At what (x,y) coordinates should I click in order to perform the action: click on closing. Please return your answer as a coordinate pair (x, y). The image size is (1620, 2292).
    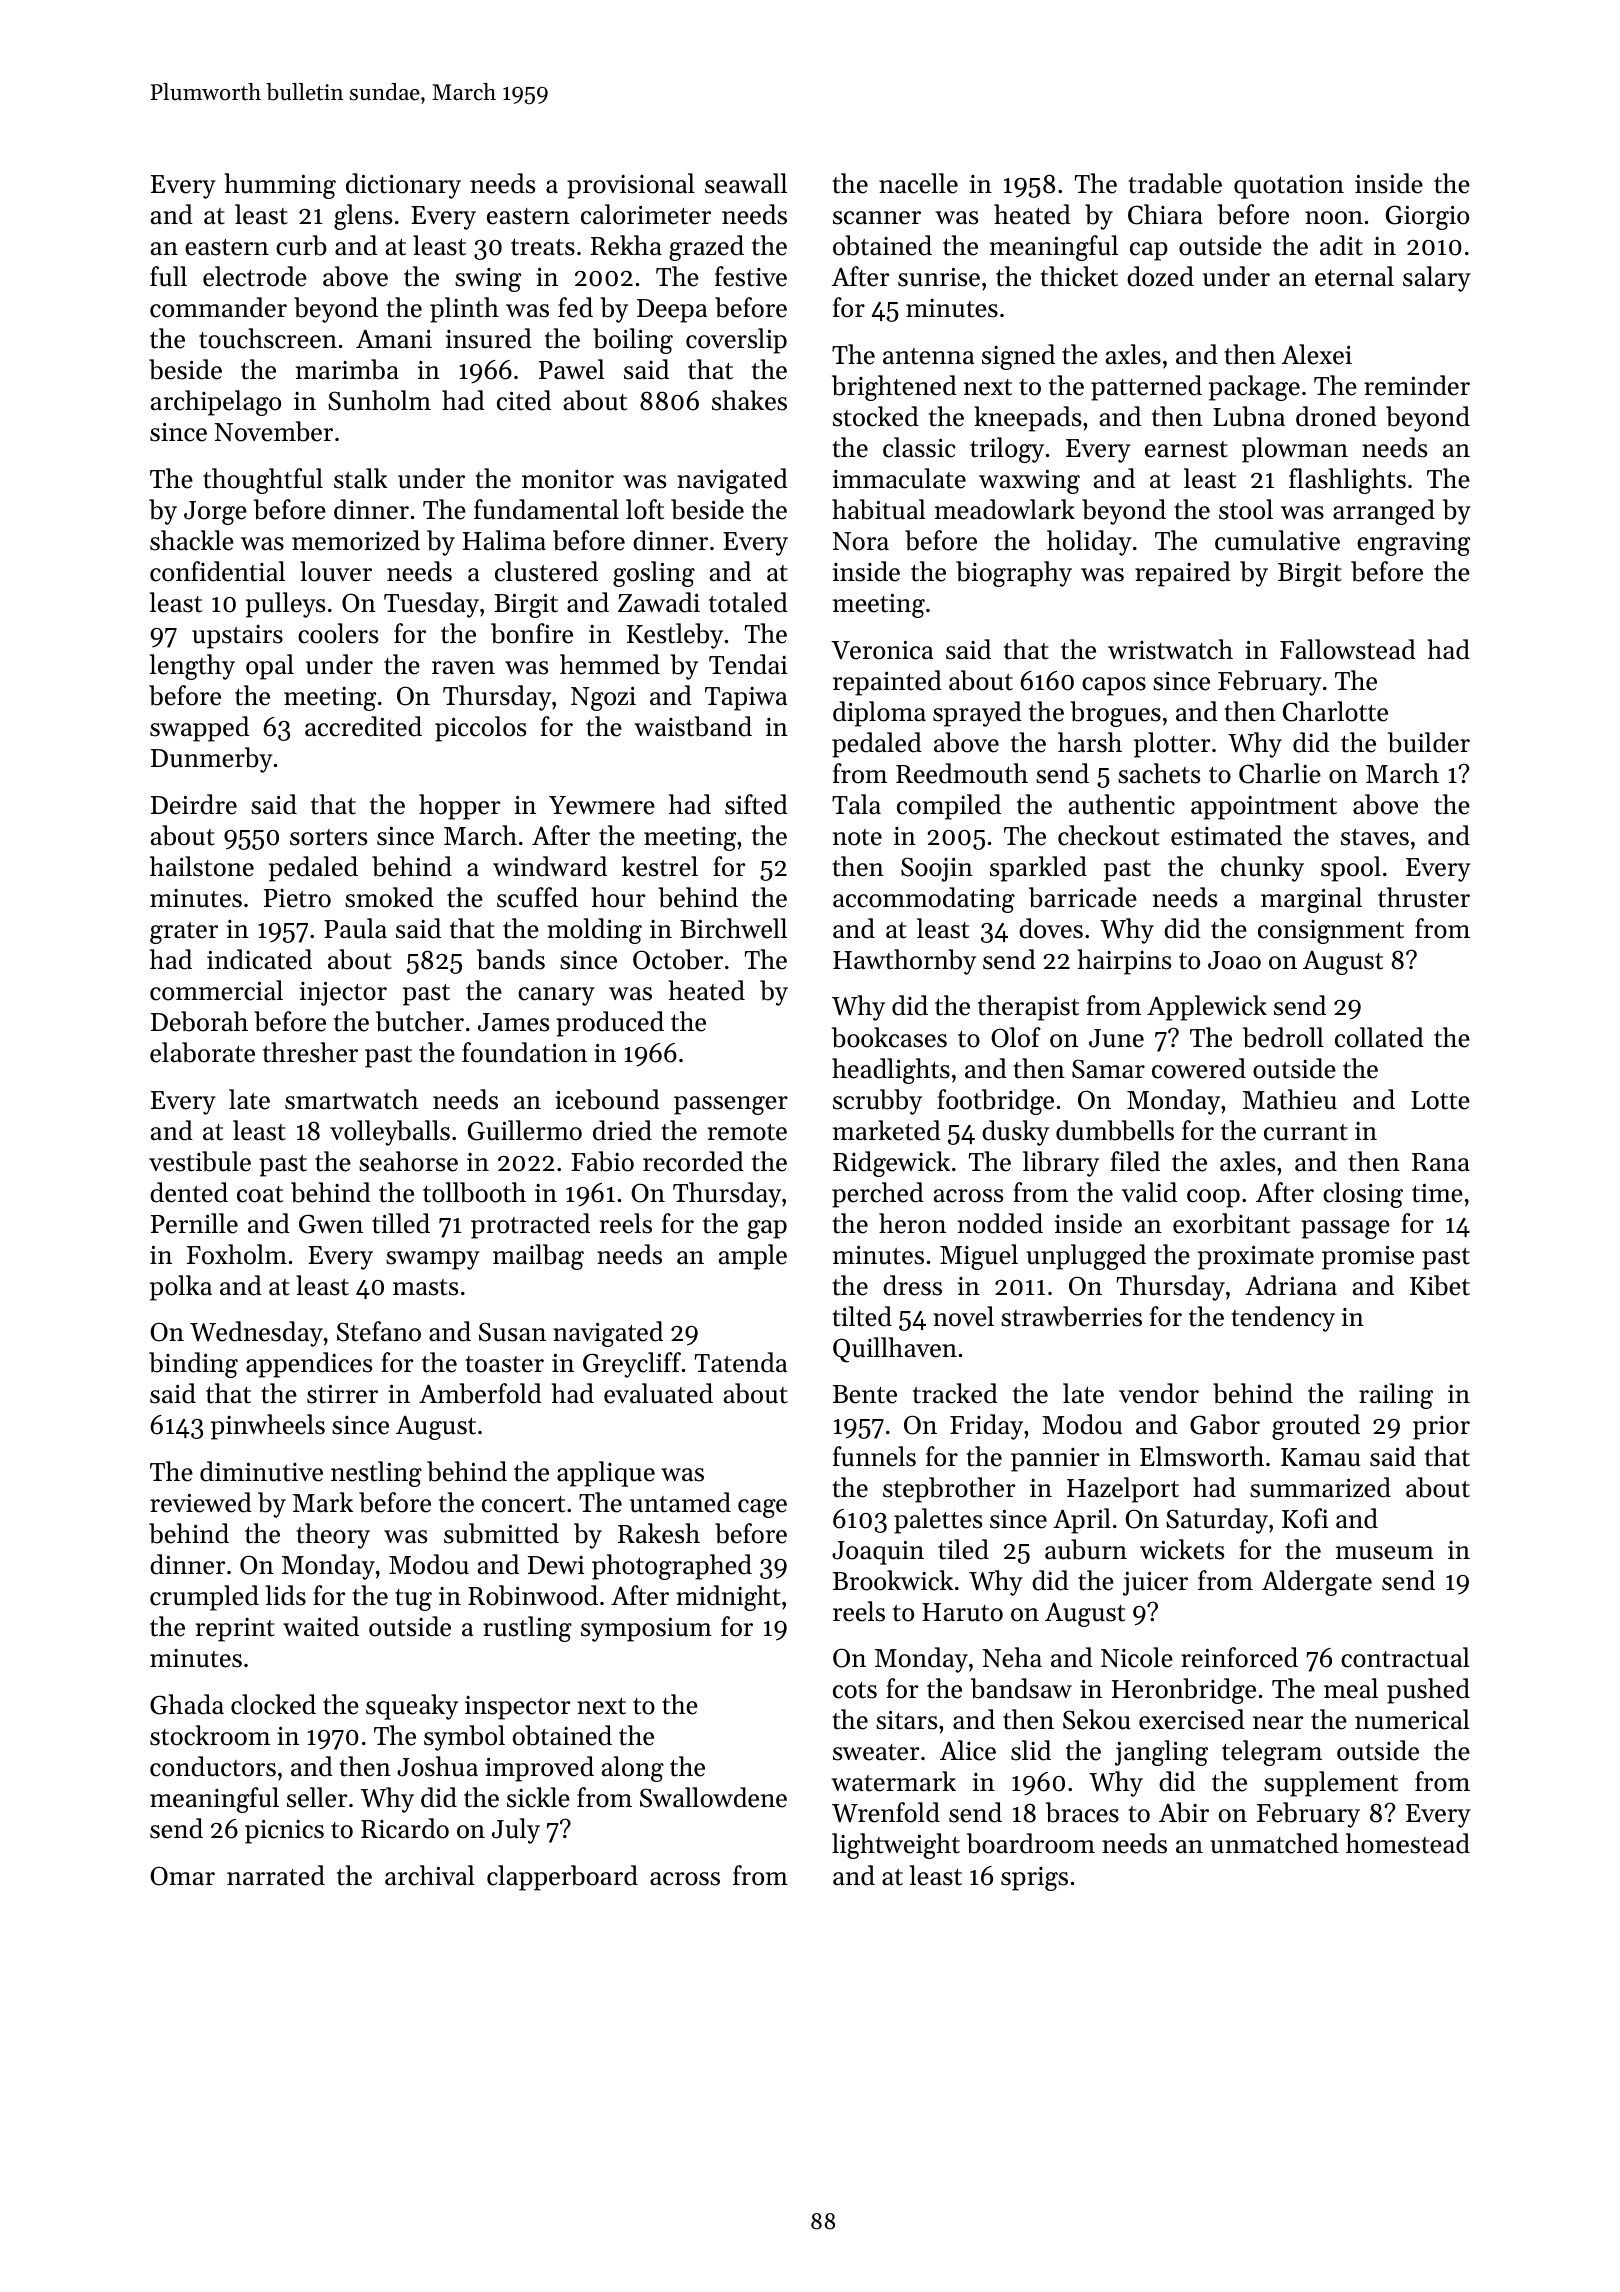
    Looking at the image, I should click on (1363, 1195).
